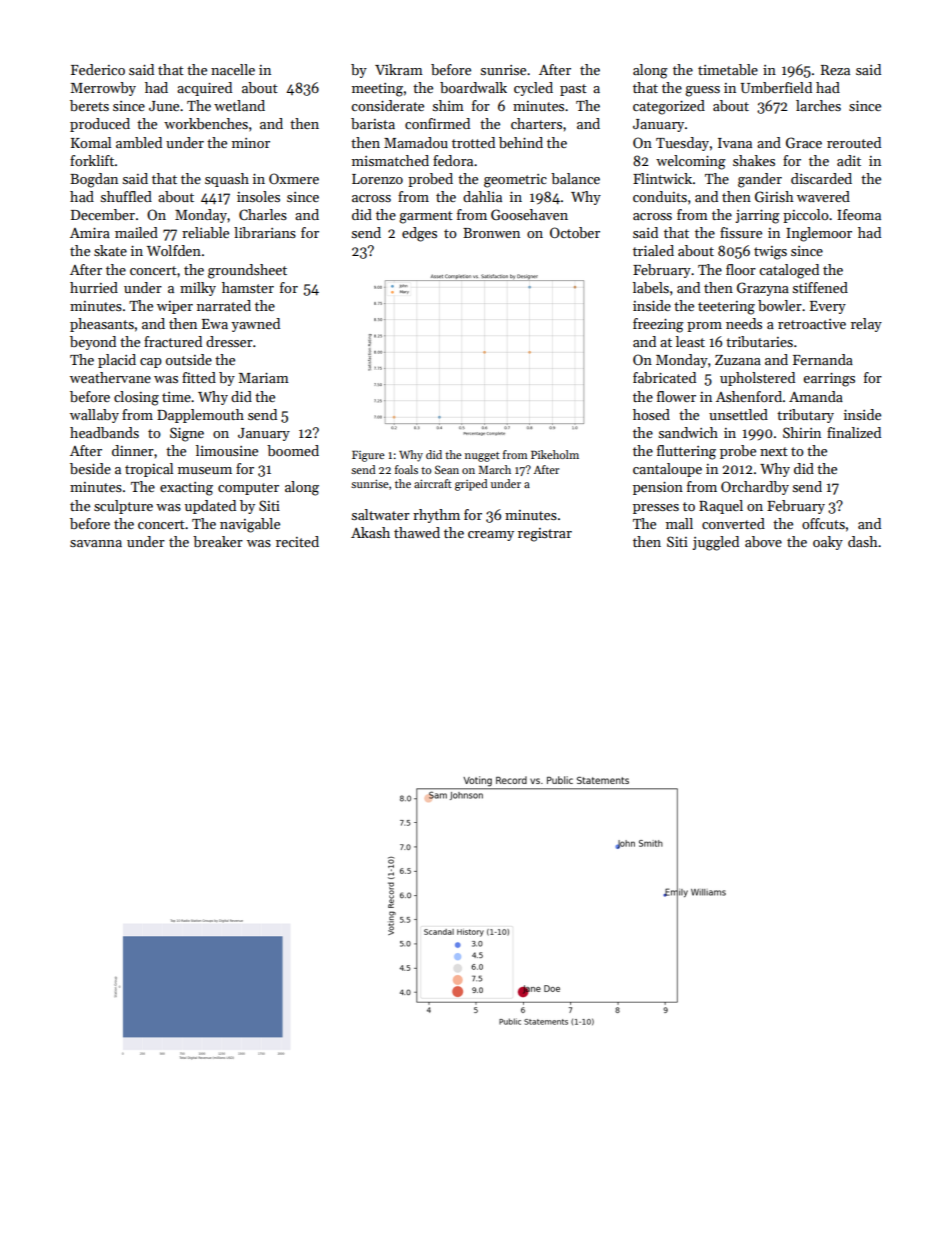 The image size is (952, 1233). What do you see at coordinates (491, 233) in the document?
I see `Bronwen` at bounding box center [491, 233].
